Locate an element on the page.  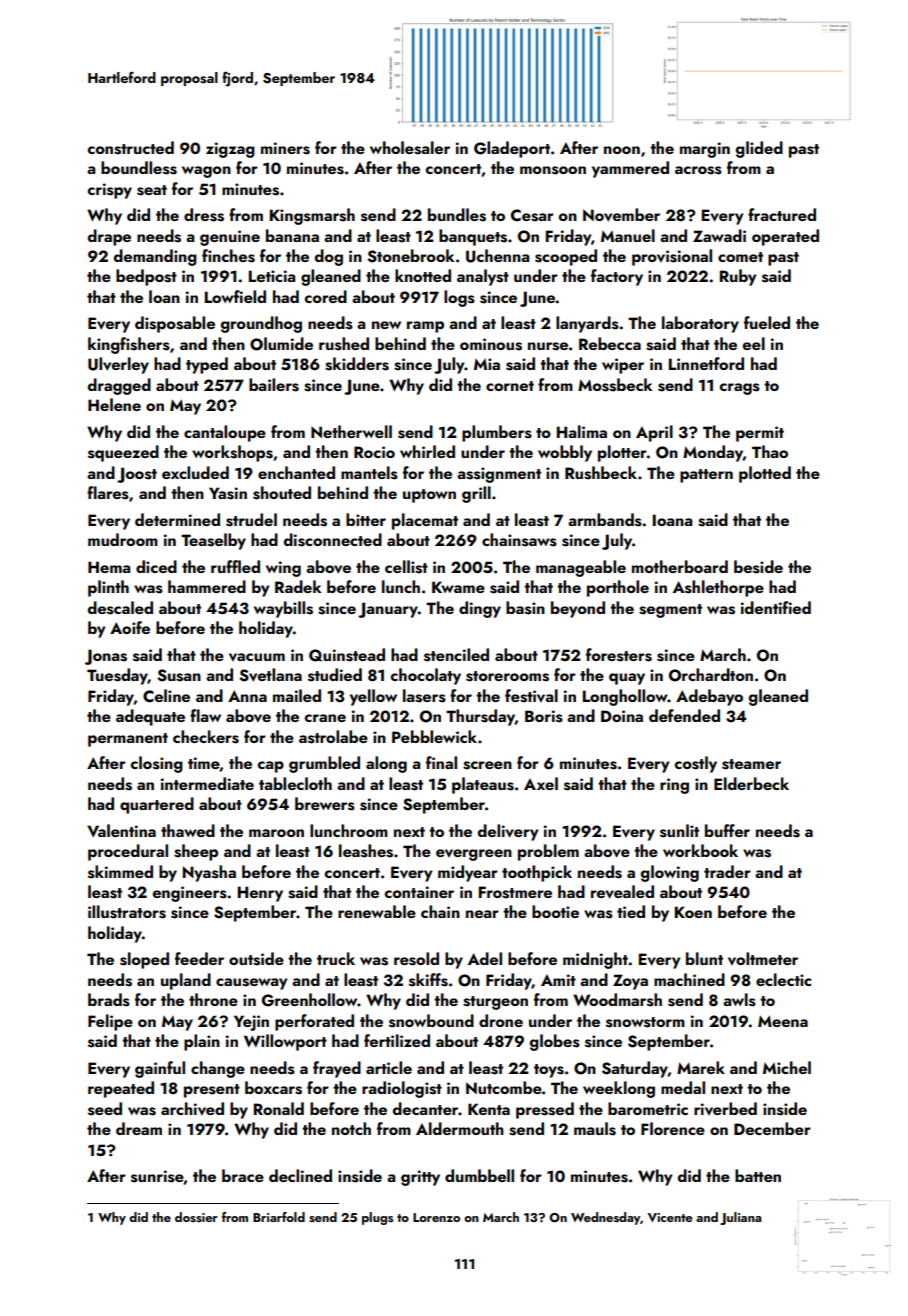
beside is located at coordinates (758, 567).
